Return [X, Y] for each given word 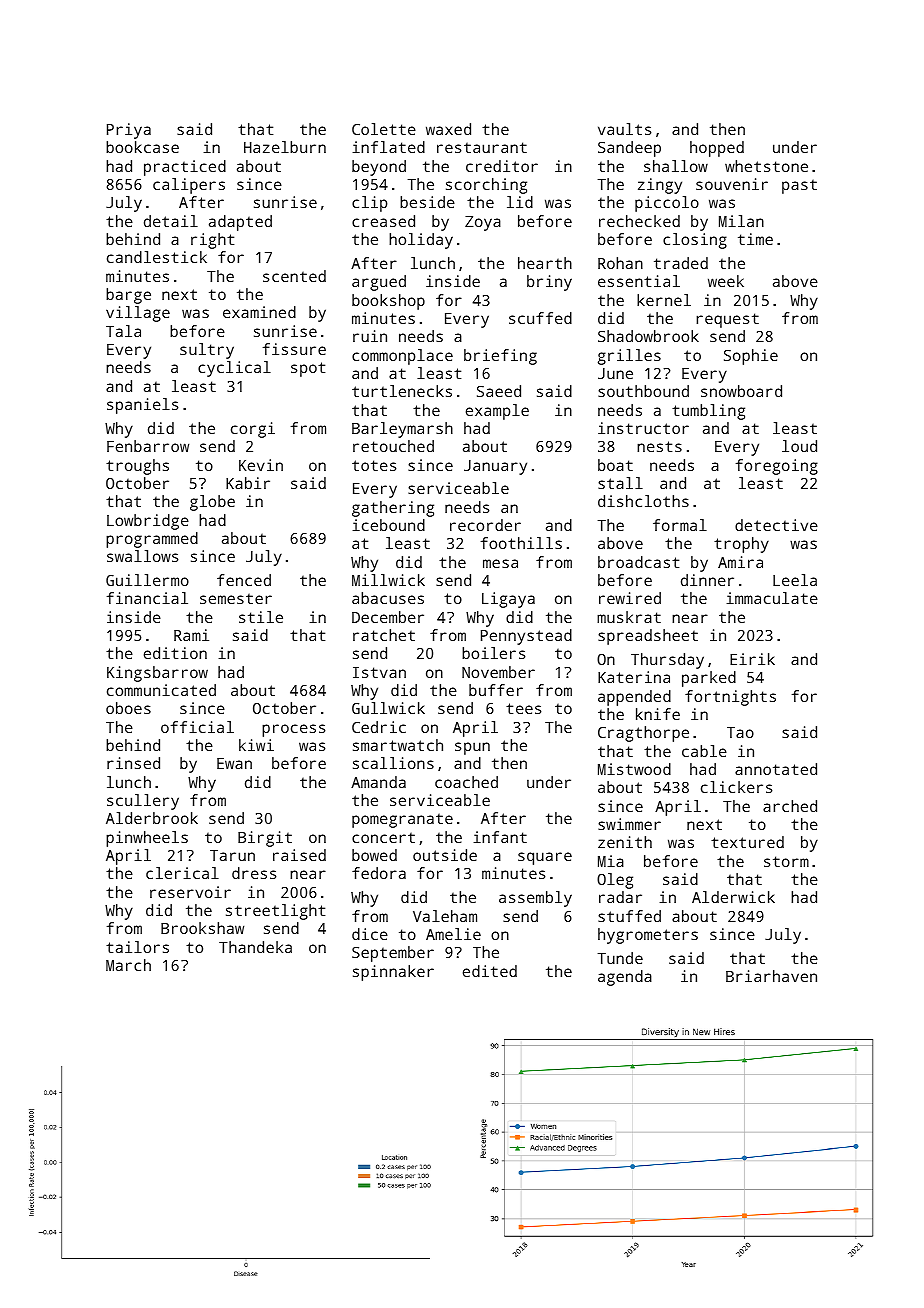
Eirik [752, 659]
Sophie [751, 357]
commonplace [402, 357]
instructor [643, 428]
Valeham [445, 916]
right [212, 241]
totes [374, 465]
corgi [253, 430]
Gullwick [388, 708]
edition [175, 653]
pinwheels [147, 839]
